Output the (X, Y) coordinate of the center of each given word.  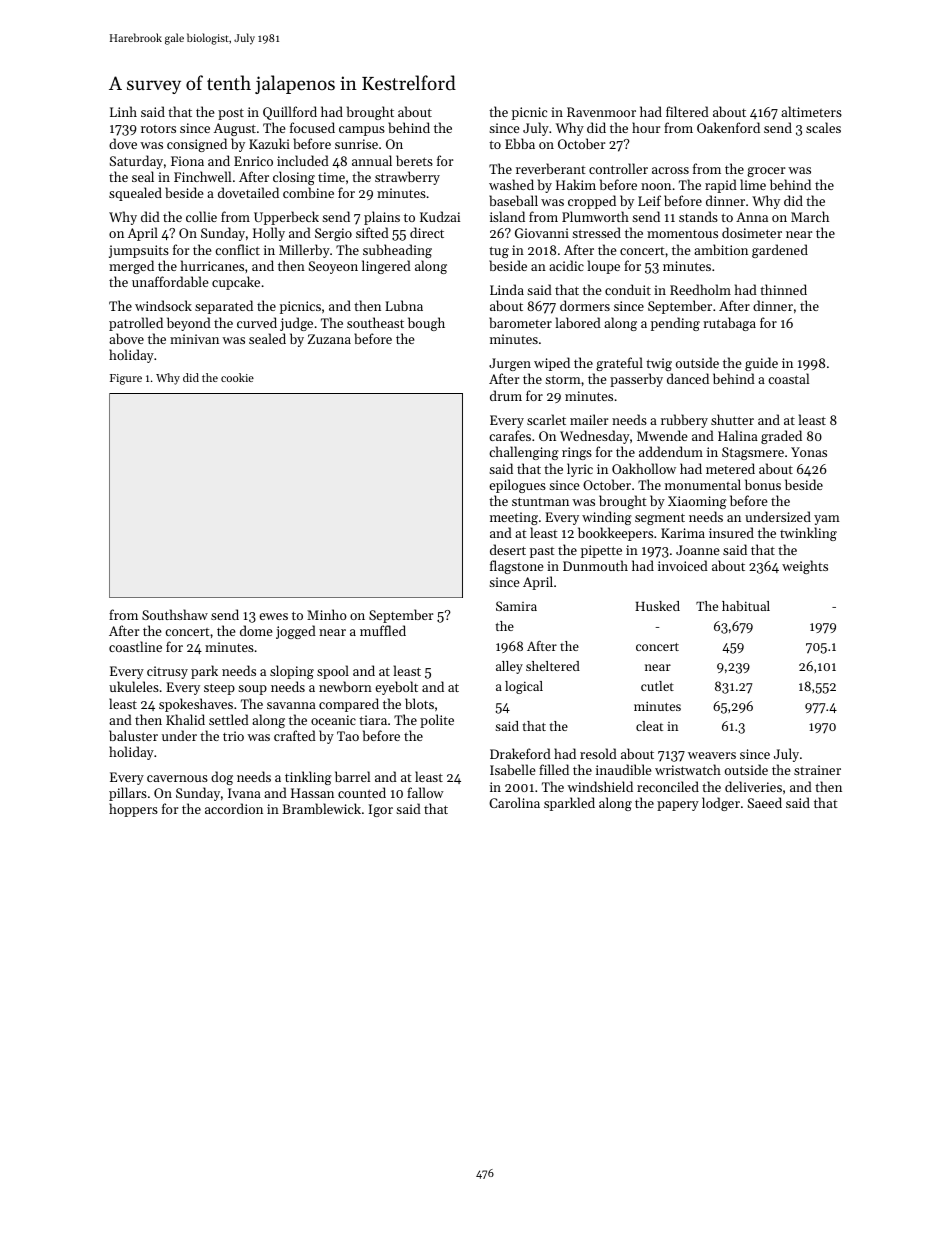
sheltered (553, 666)
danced (688, 378)
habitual (746, 606)
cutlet (657, 686)
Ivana (244, 793)
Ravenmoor (601, 112)
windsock (163, 305)
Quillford (290, 113)
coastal (788, 378)
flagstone (517, 567)
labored (578, 322)
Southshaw (175, 614)
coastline (135, 646)
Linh (123, 111)
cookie (237, 377)
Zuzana (329, 339)
